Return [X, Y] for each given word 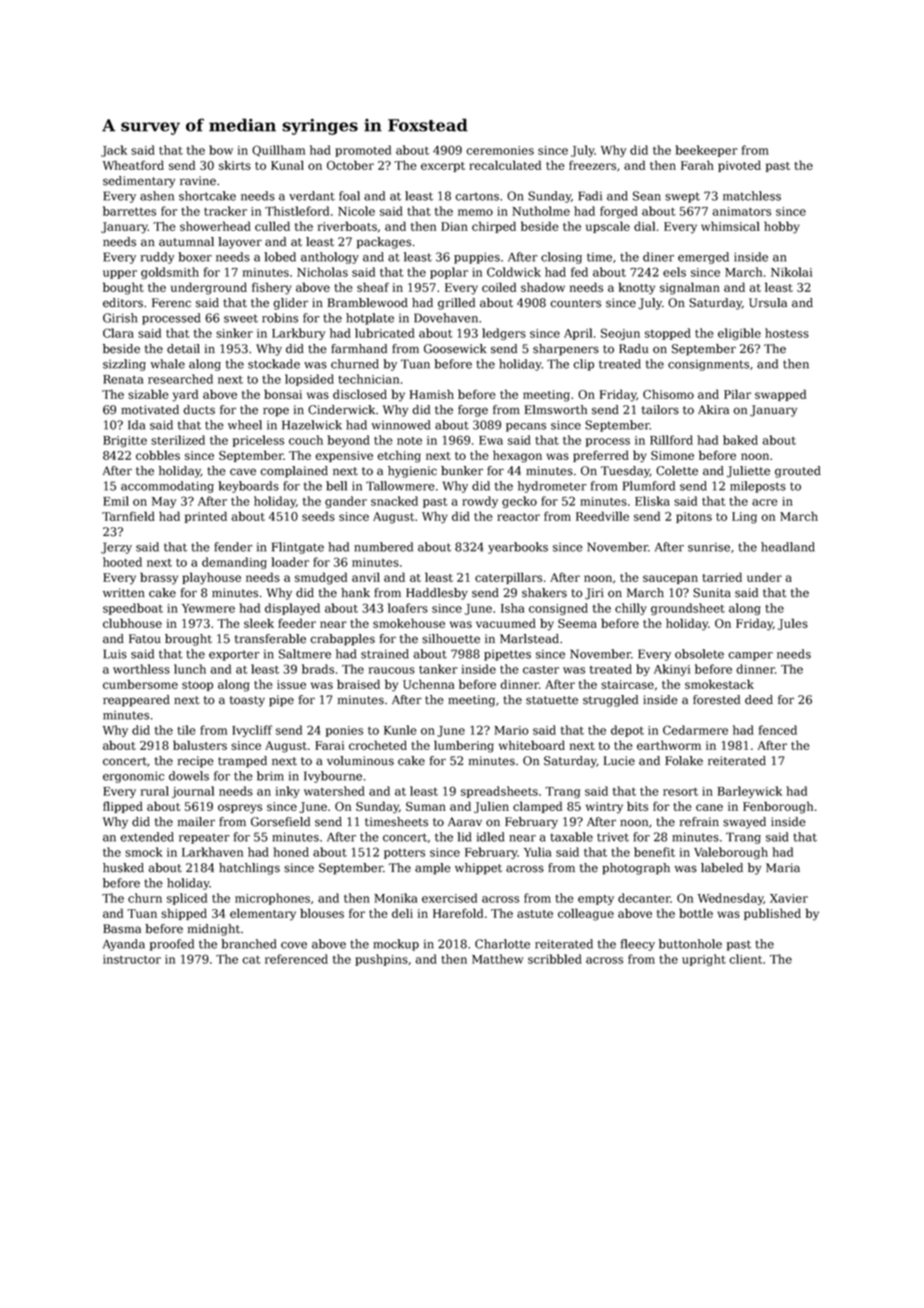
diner [658, 257]
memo [475, 212]
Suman [426, 806]
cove [294, 945]
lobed [280, 257]
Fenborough [778, 807]
